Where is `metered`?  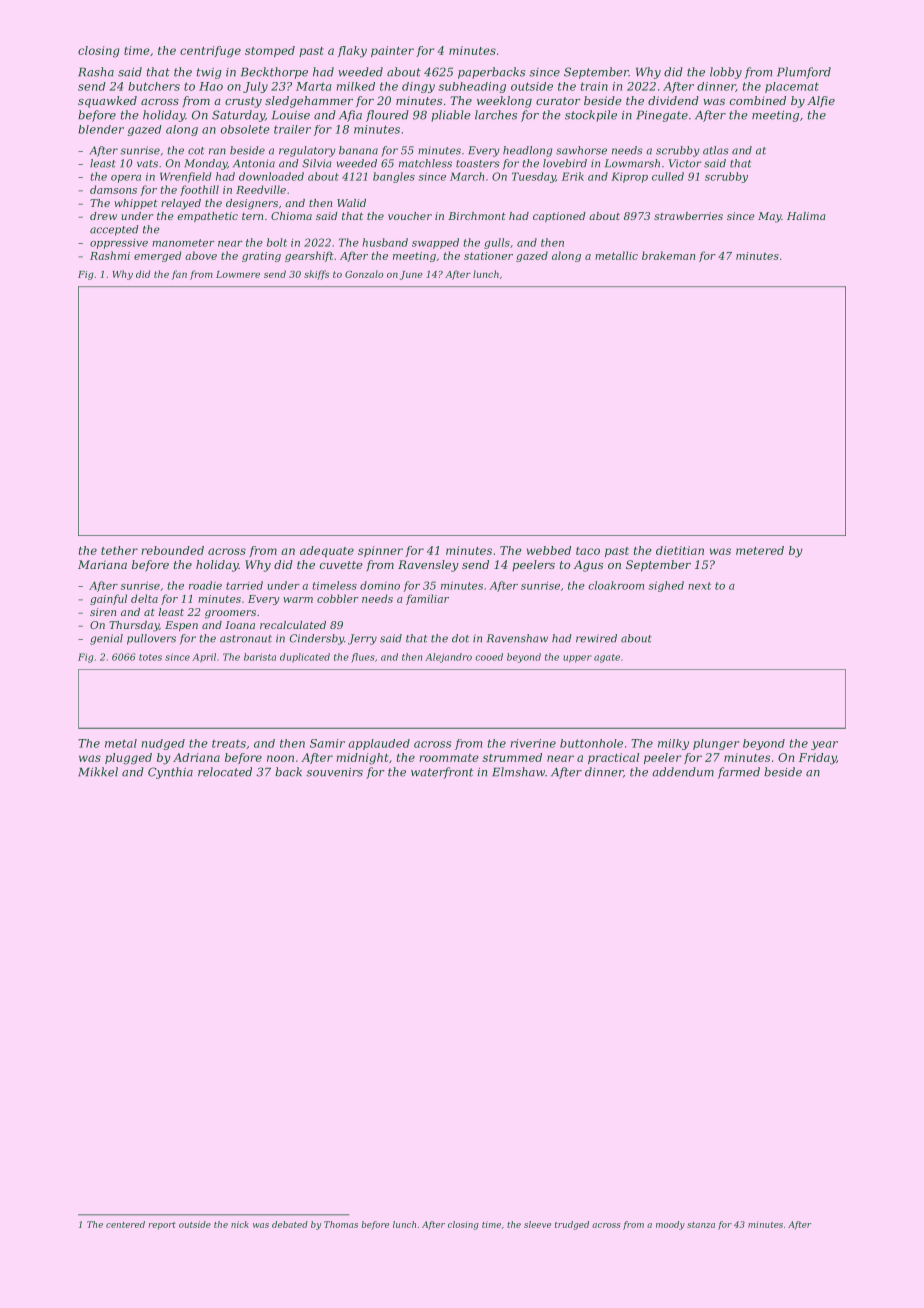 metered is located at coordinates (760, 550).
